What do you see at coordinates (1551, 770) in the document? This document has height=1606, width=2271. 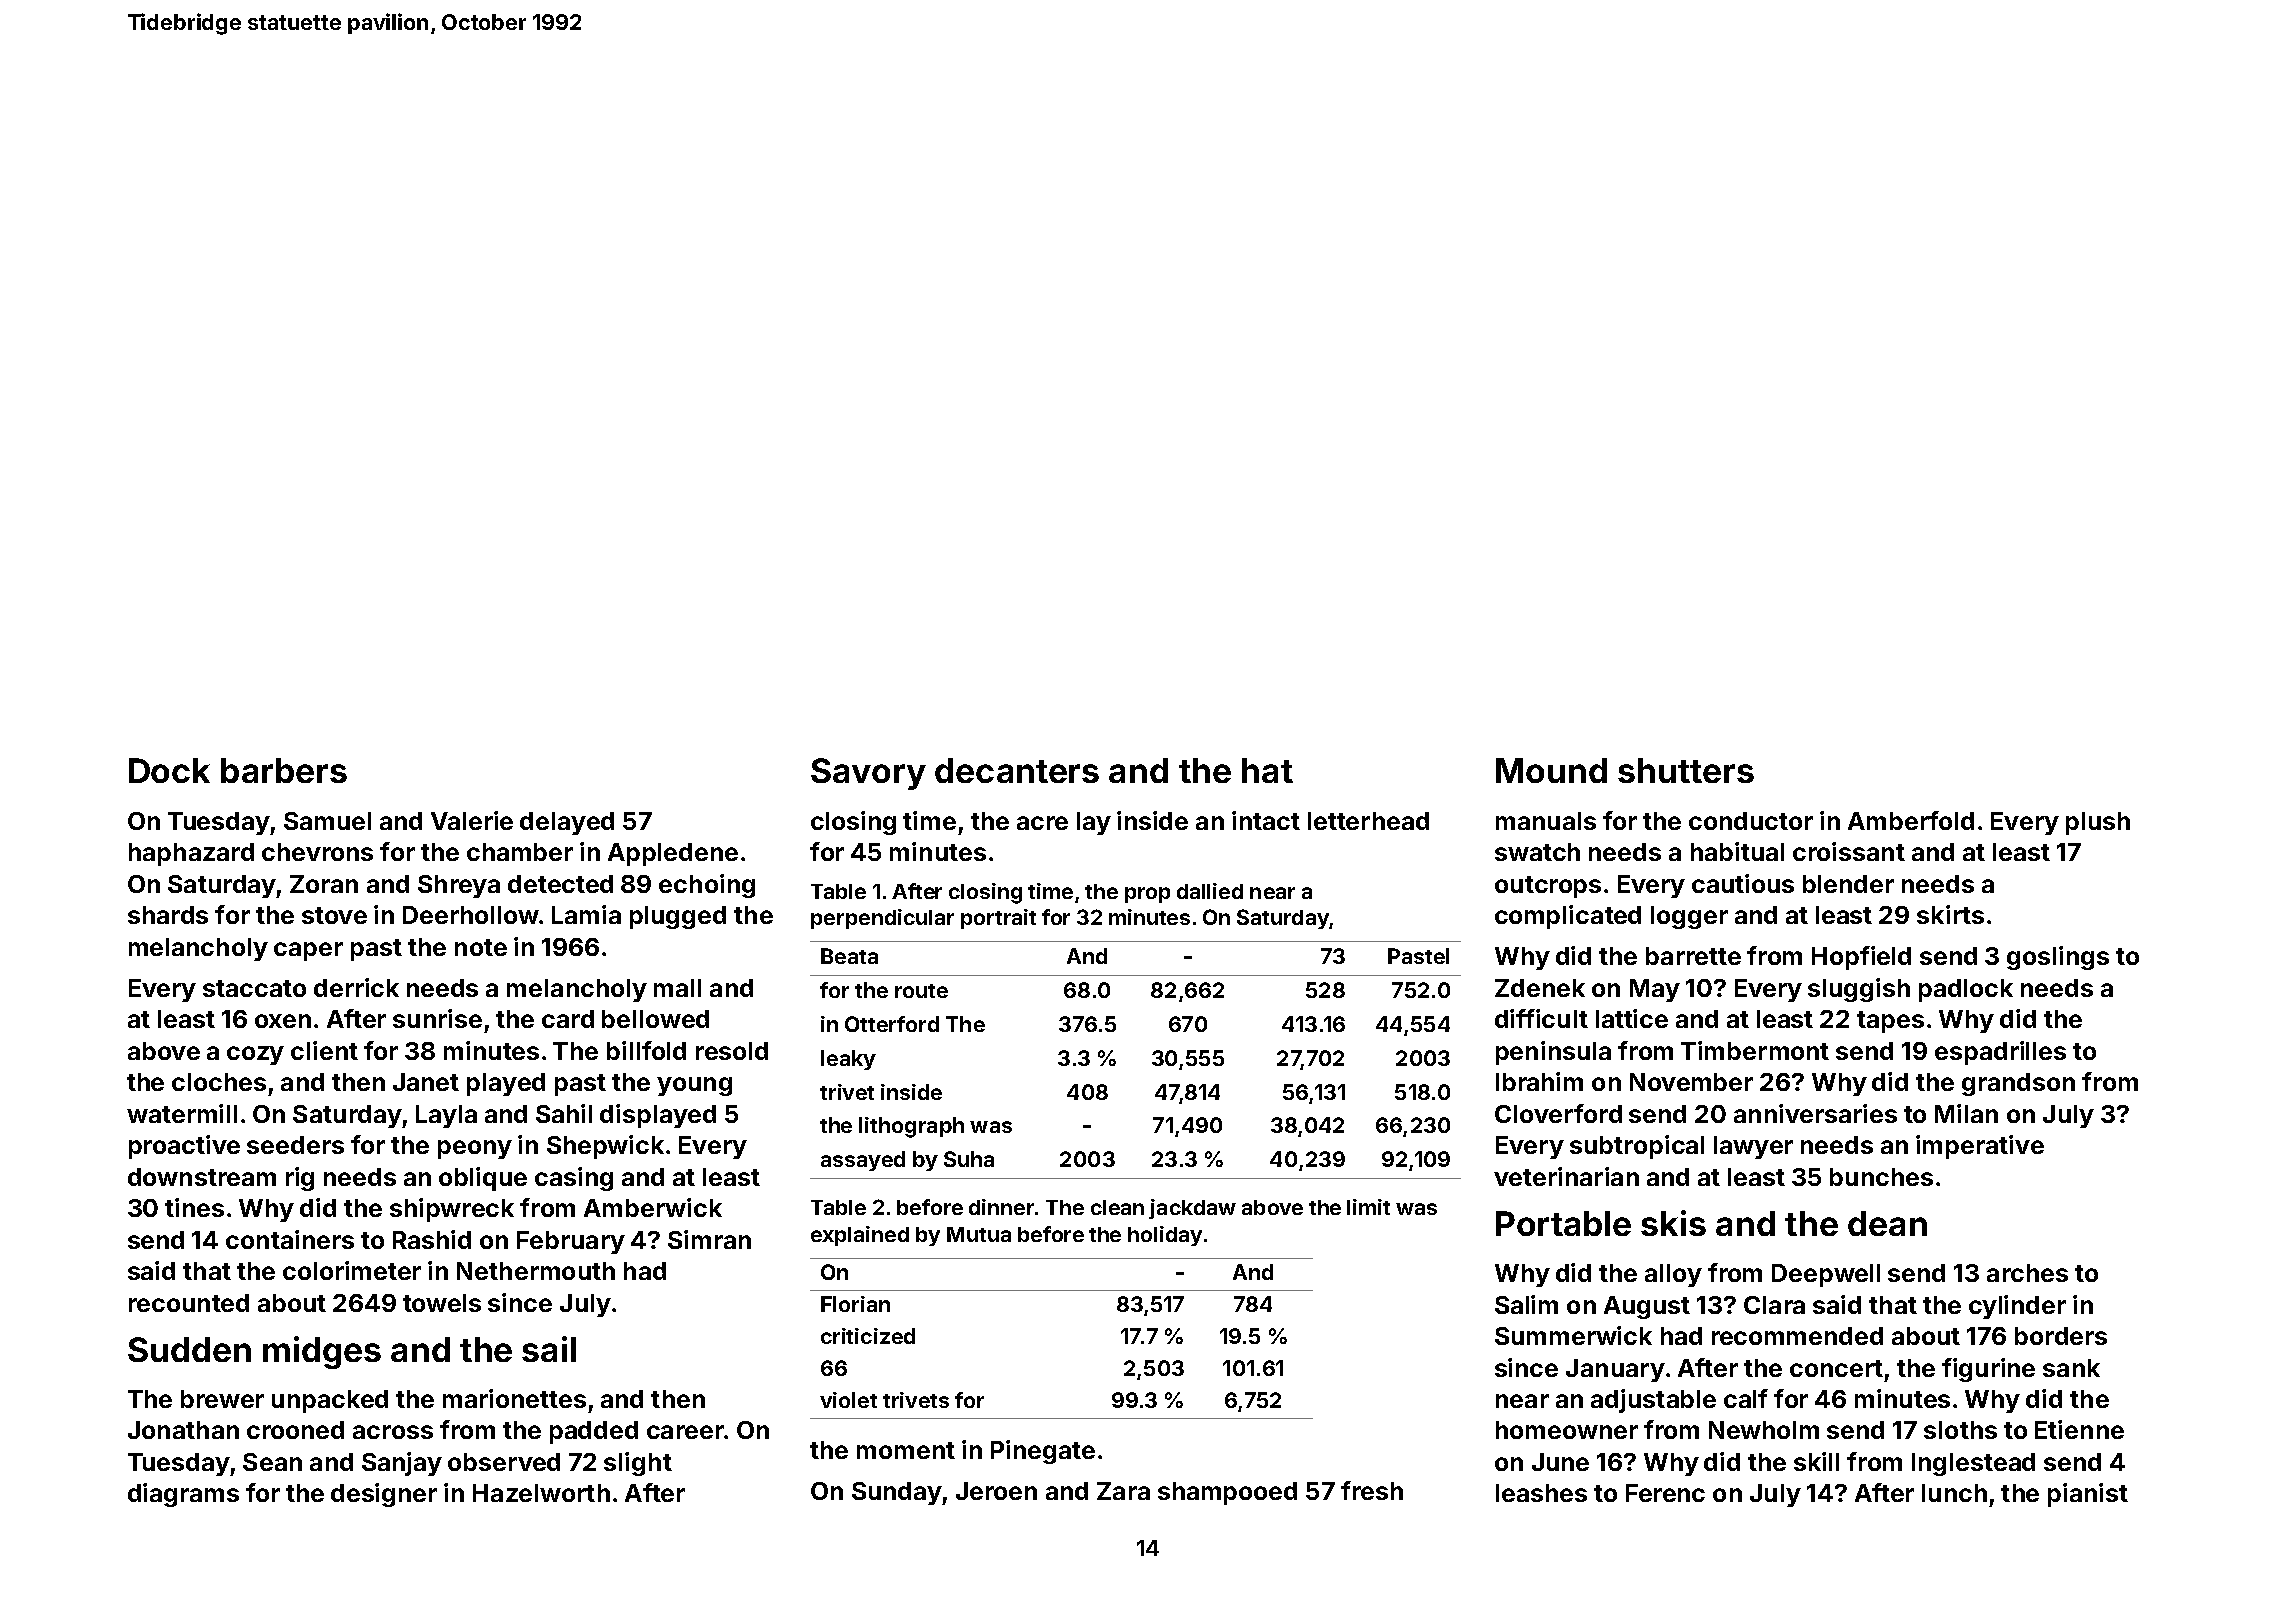 I see `Mound` at bounding box center [1551, 770].
